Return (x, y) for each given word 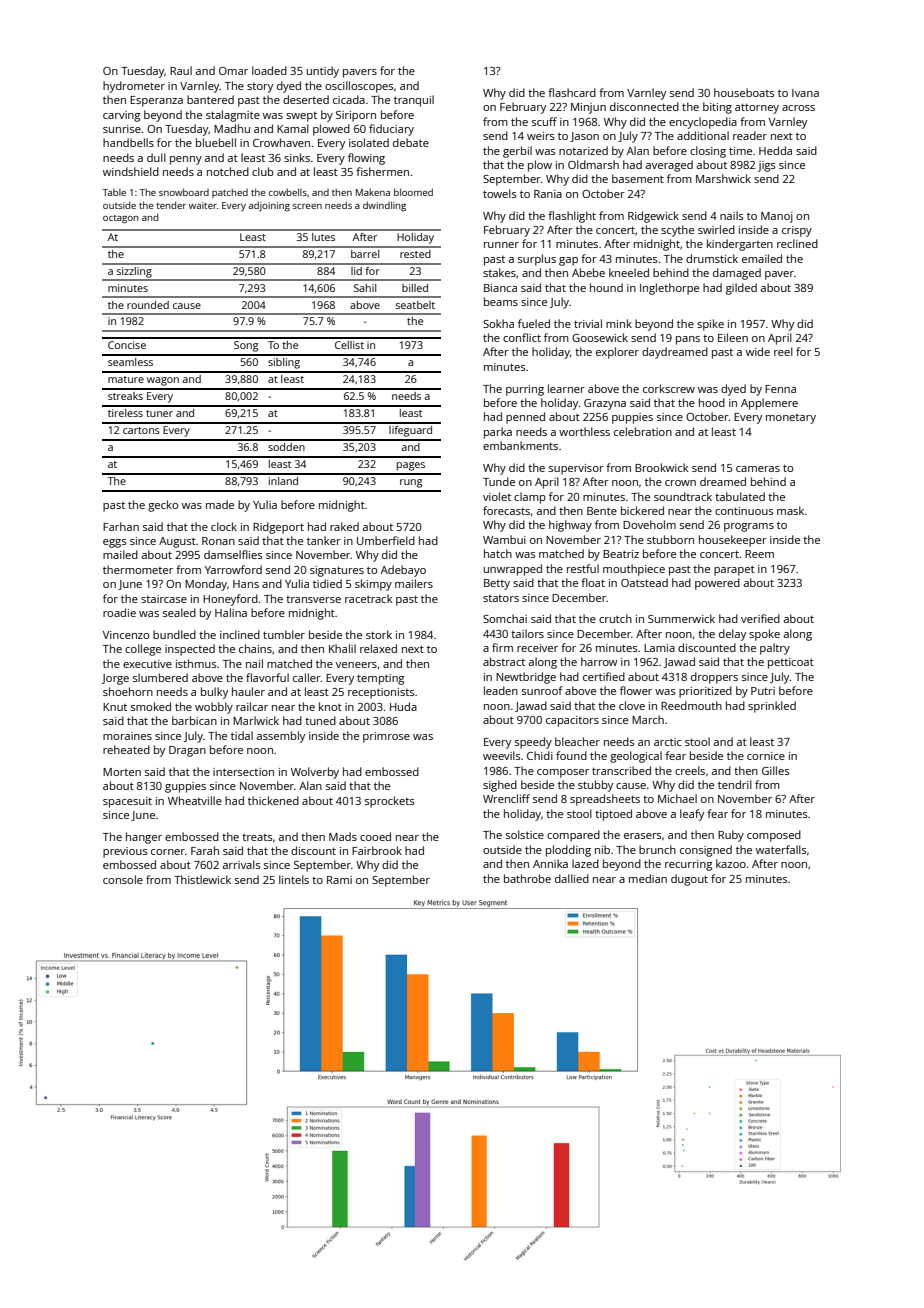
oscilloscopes (359, 87)
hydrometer (134, 87)
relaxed (378, 648)
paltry (775, 649)
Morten (122, 772)
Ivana (805, 93)
